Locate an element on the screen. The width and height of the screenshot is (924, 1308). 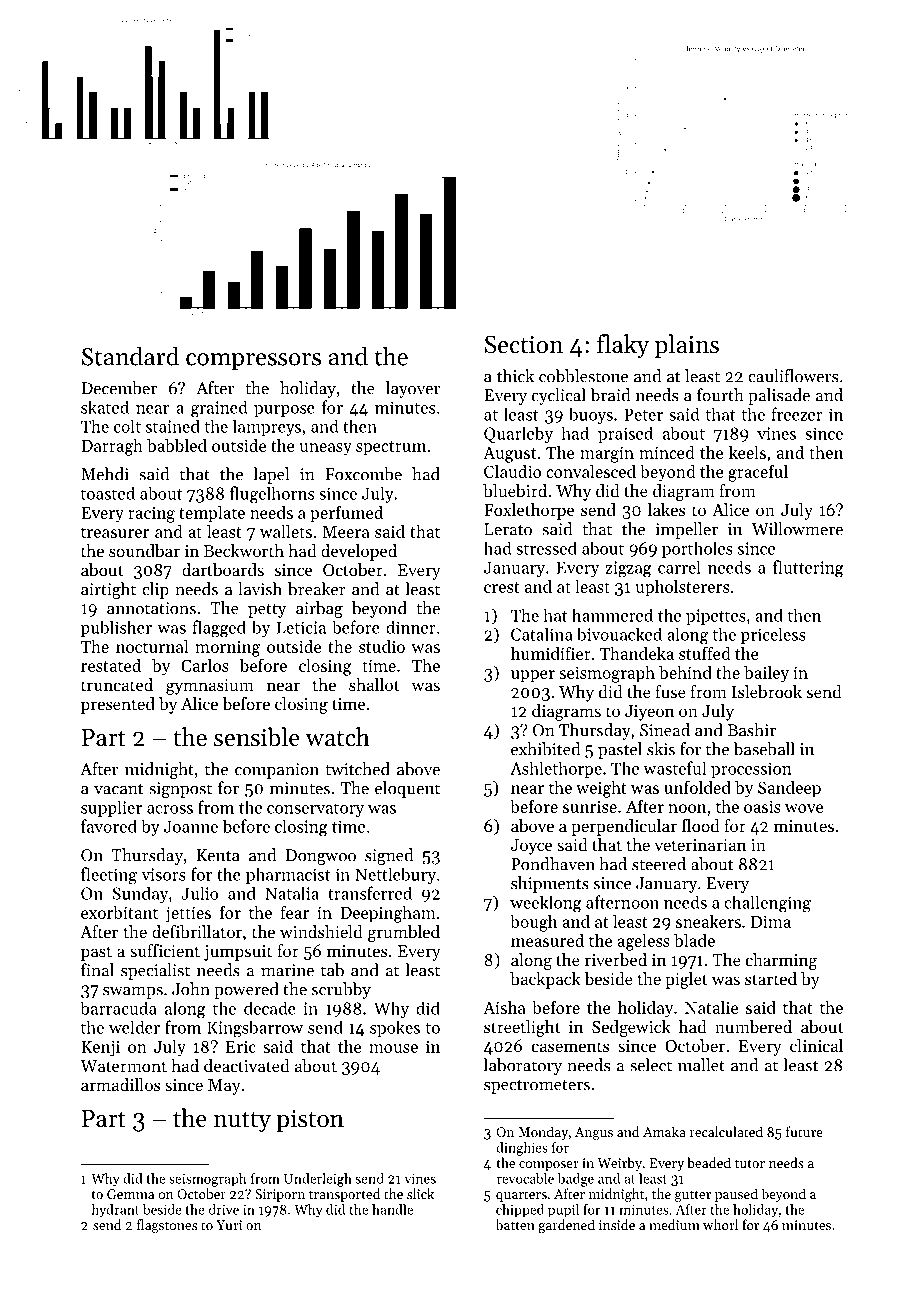
Lerato is located at coordinates (508, 529).
